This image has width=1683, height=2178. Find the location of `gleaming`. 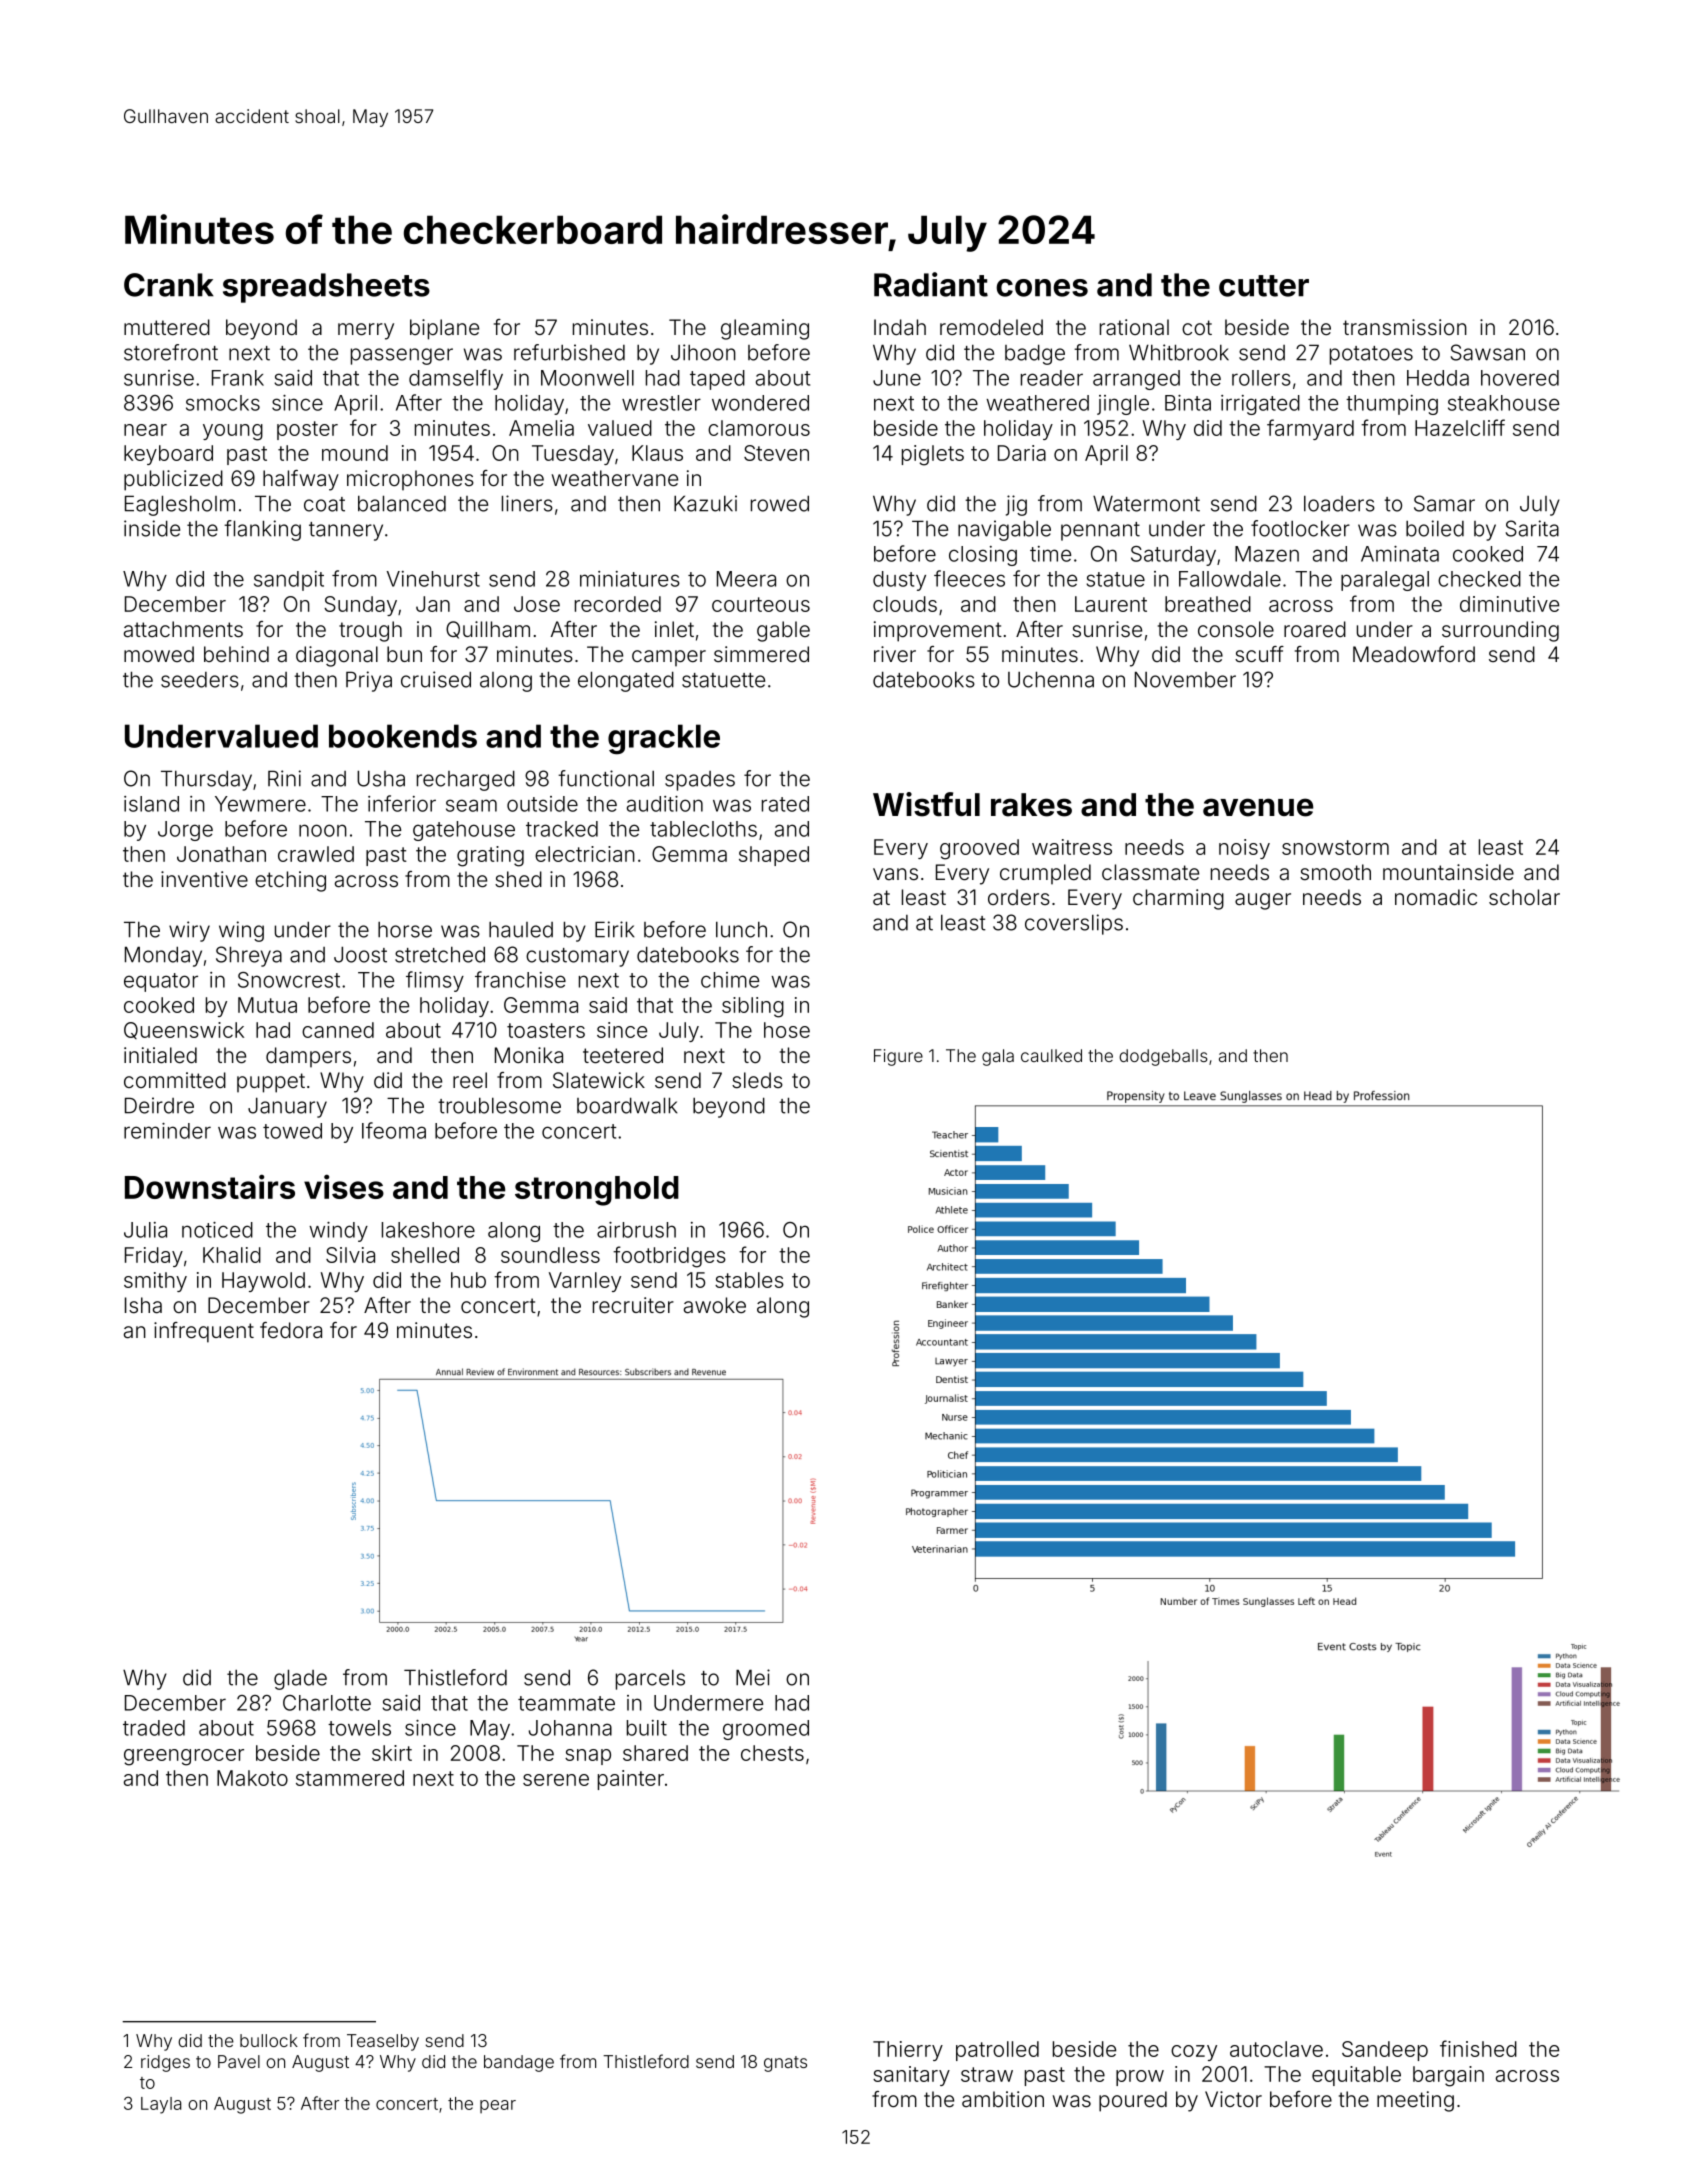

gleaming is located at coordinates (765, 329).
